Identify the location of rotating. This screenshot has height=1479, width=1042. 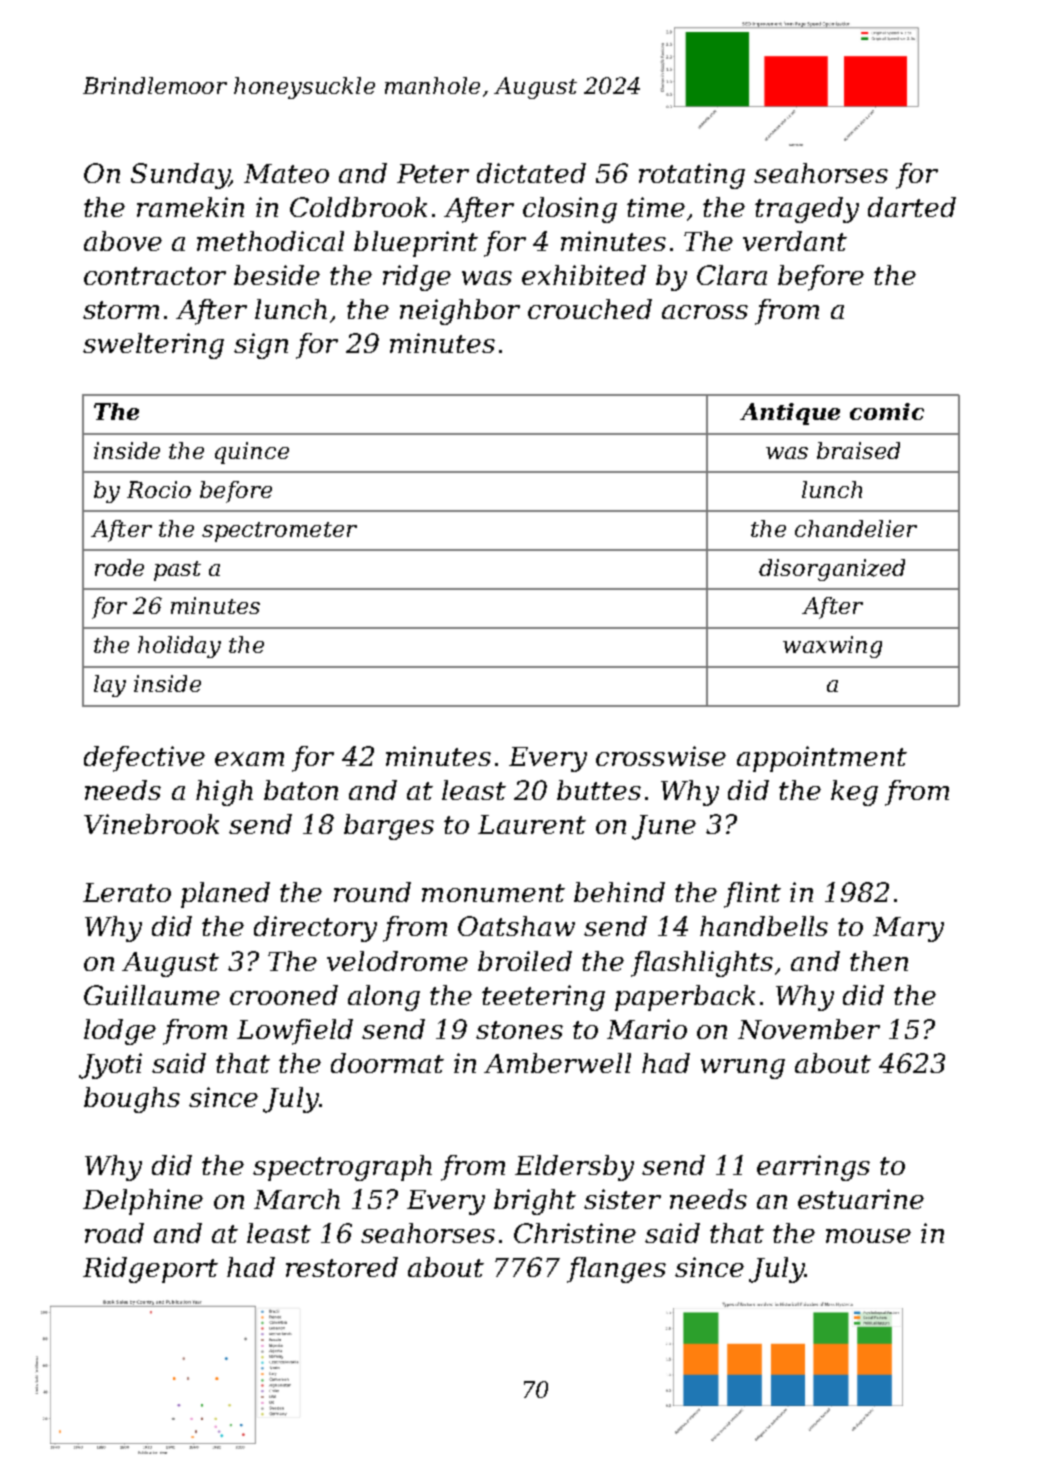
(692, 176).
